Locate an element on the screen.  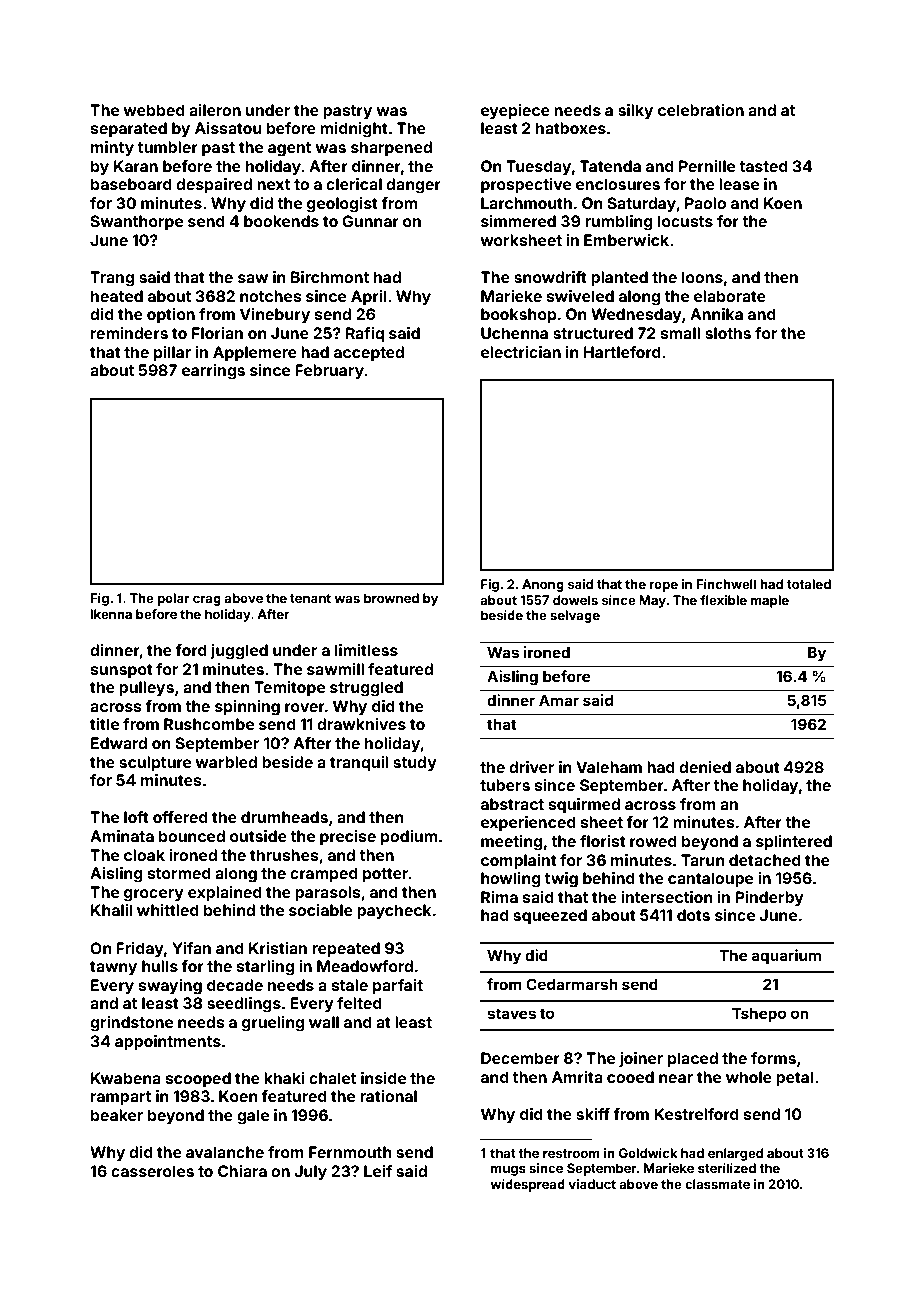
webbed is located at coordinates (154, 110).
